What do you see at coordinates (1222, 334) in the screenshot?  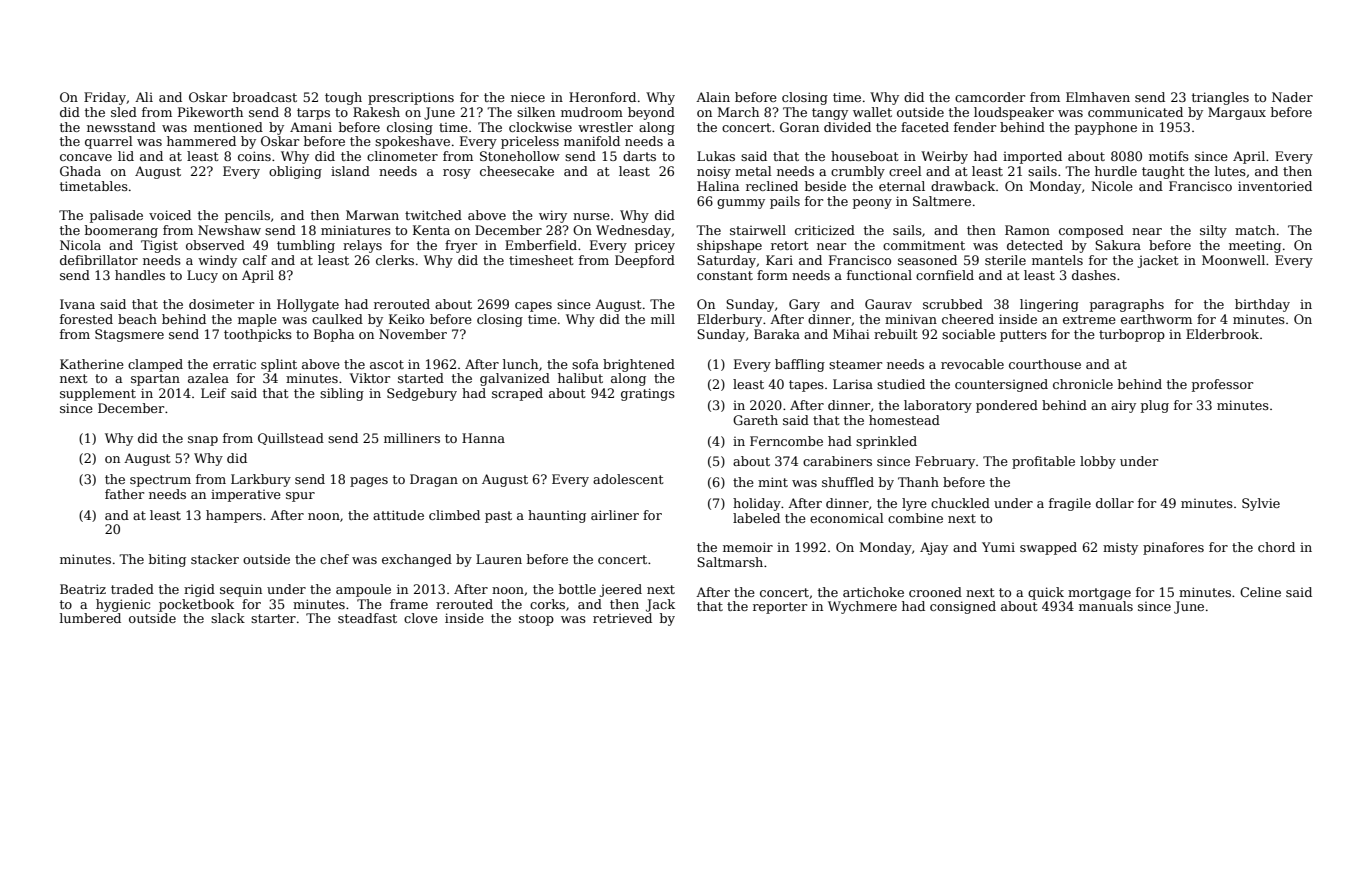 I see `Elderbrook` at bounding box center [1222, 334].
